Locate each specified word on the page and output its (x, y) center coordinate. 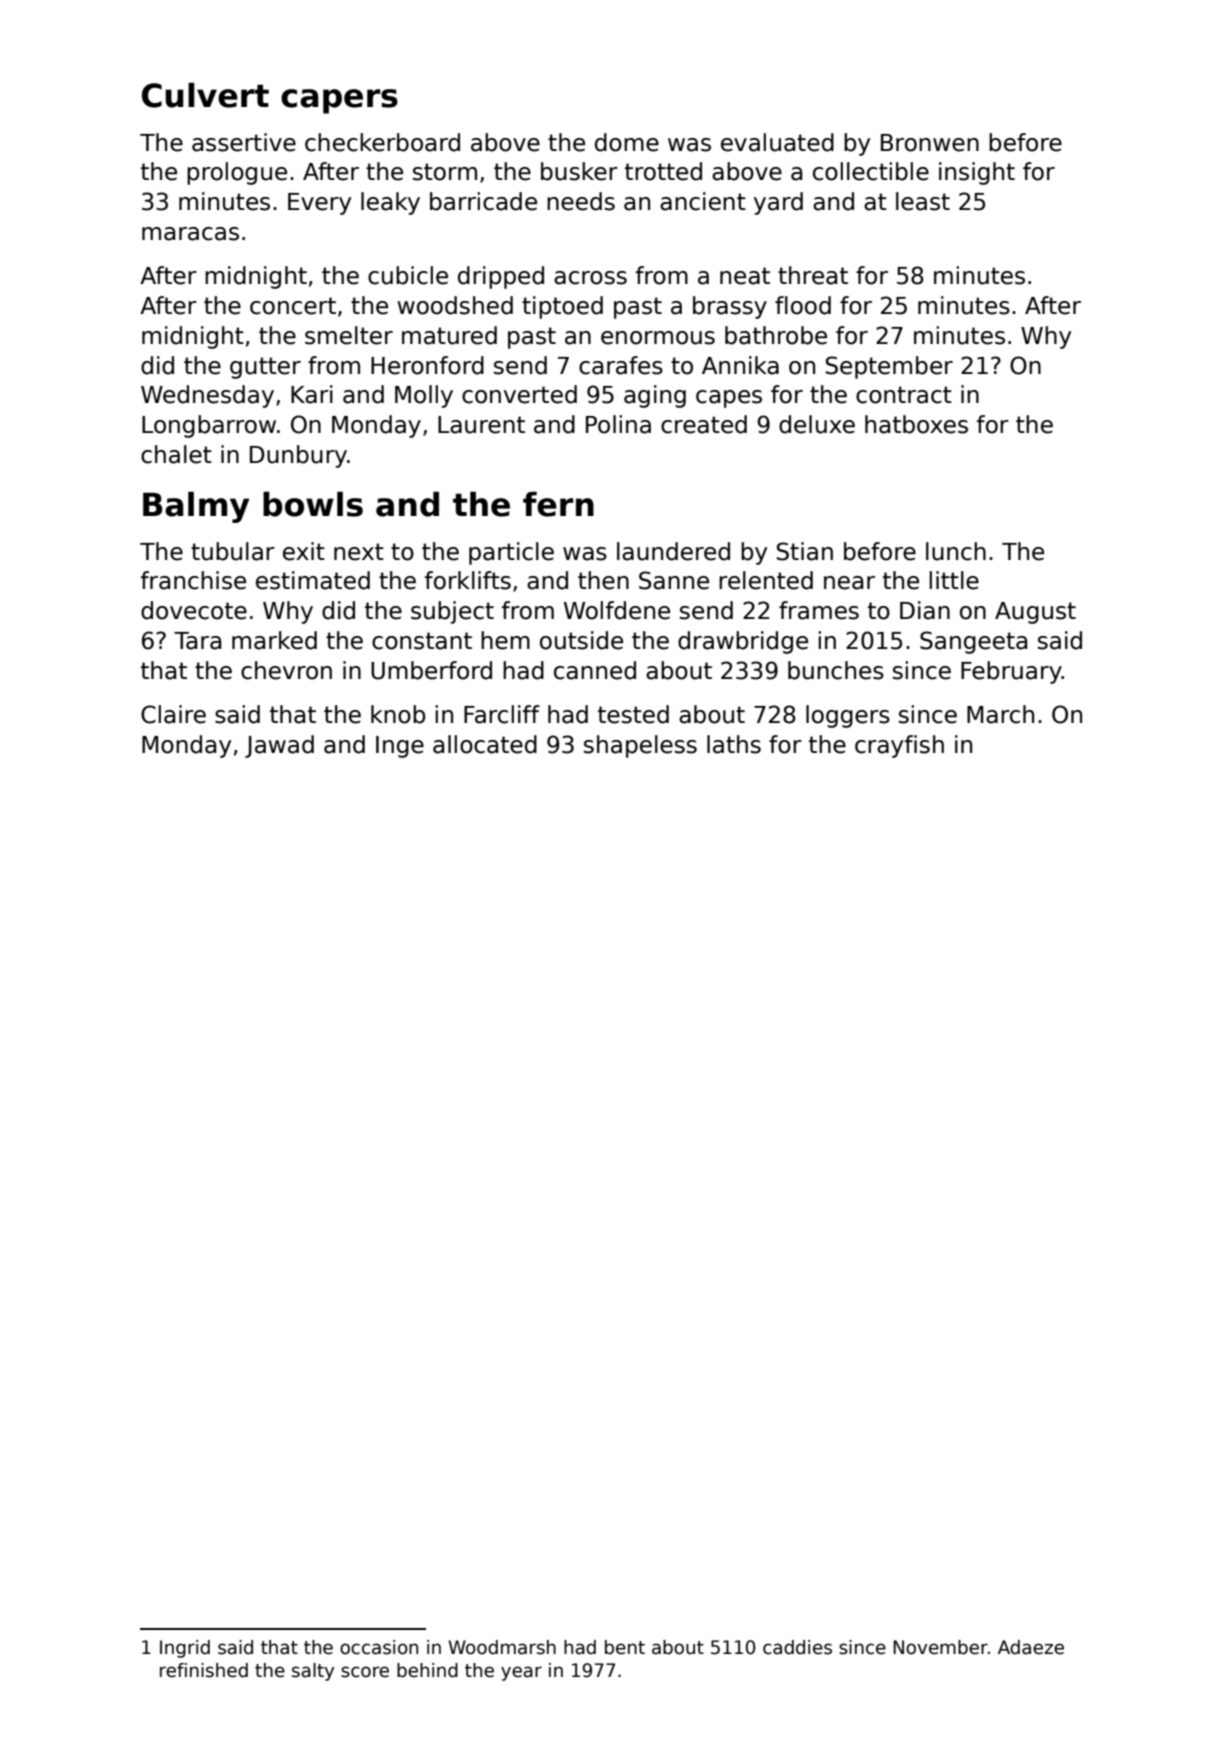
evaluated (777, 142)
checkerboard (382, 142)
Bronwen (930, 143)
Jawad (279, 746)
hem (505, 640)
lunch (956, 551)
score (365, 1672)
